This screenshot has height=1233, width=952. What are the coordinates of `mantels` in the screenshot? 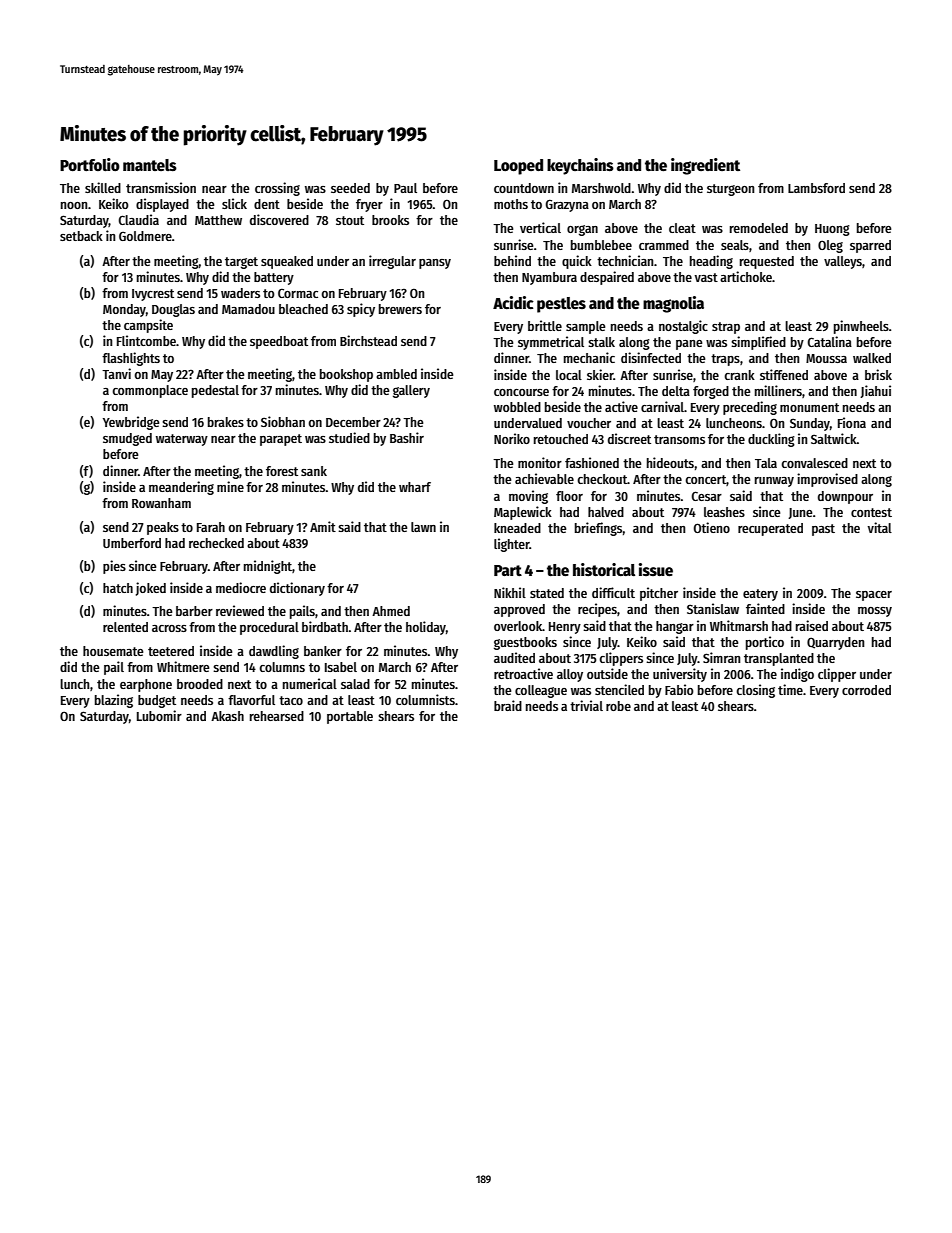 It's located at (150, 165).
